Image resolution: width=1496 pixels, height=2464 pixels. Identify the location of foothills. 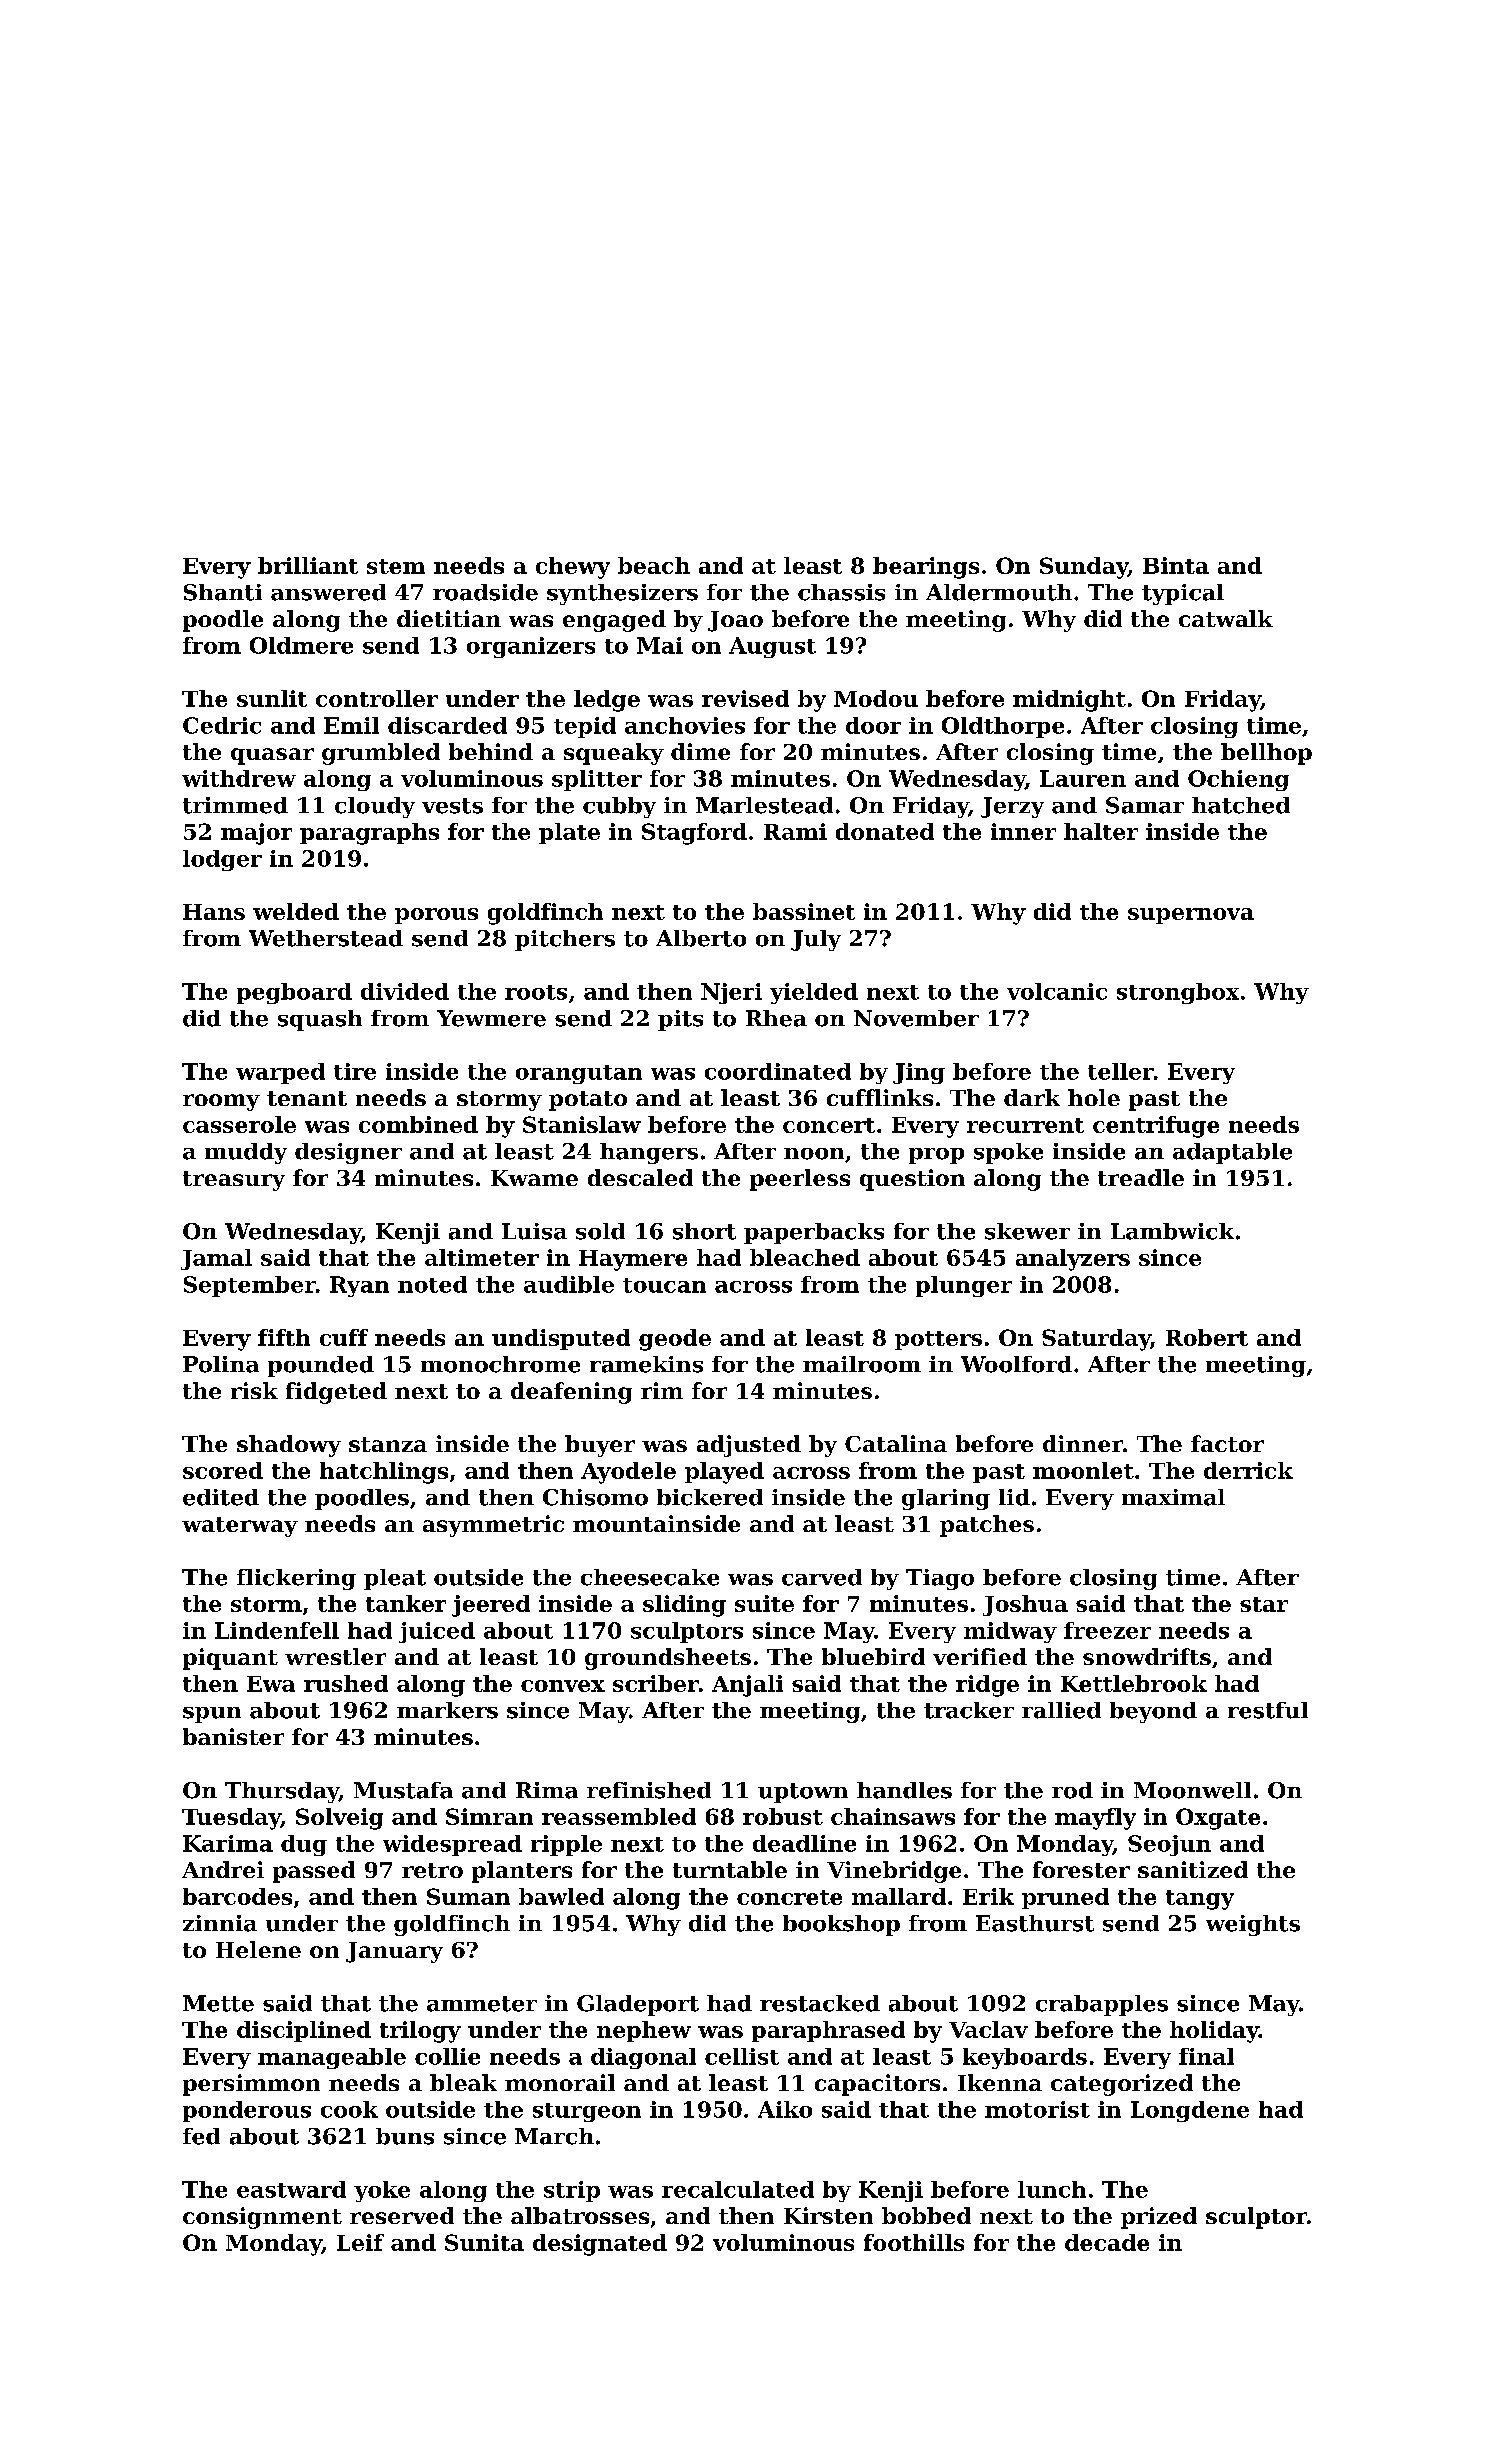
(914, 2242).
